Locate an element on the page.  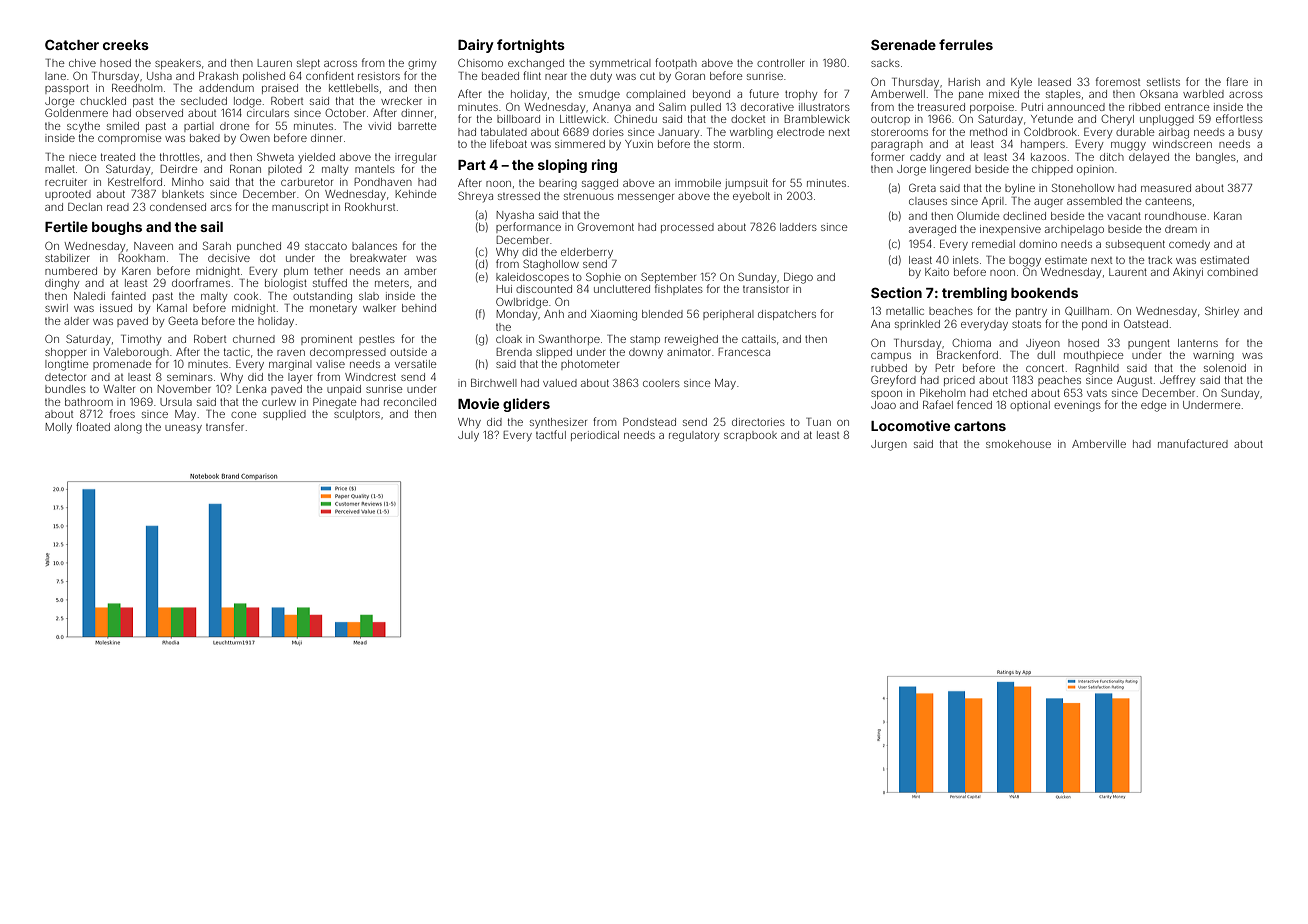
unplugged is located at coordinates (1167, 120).
